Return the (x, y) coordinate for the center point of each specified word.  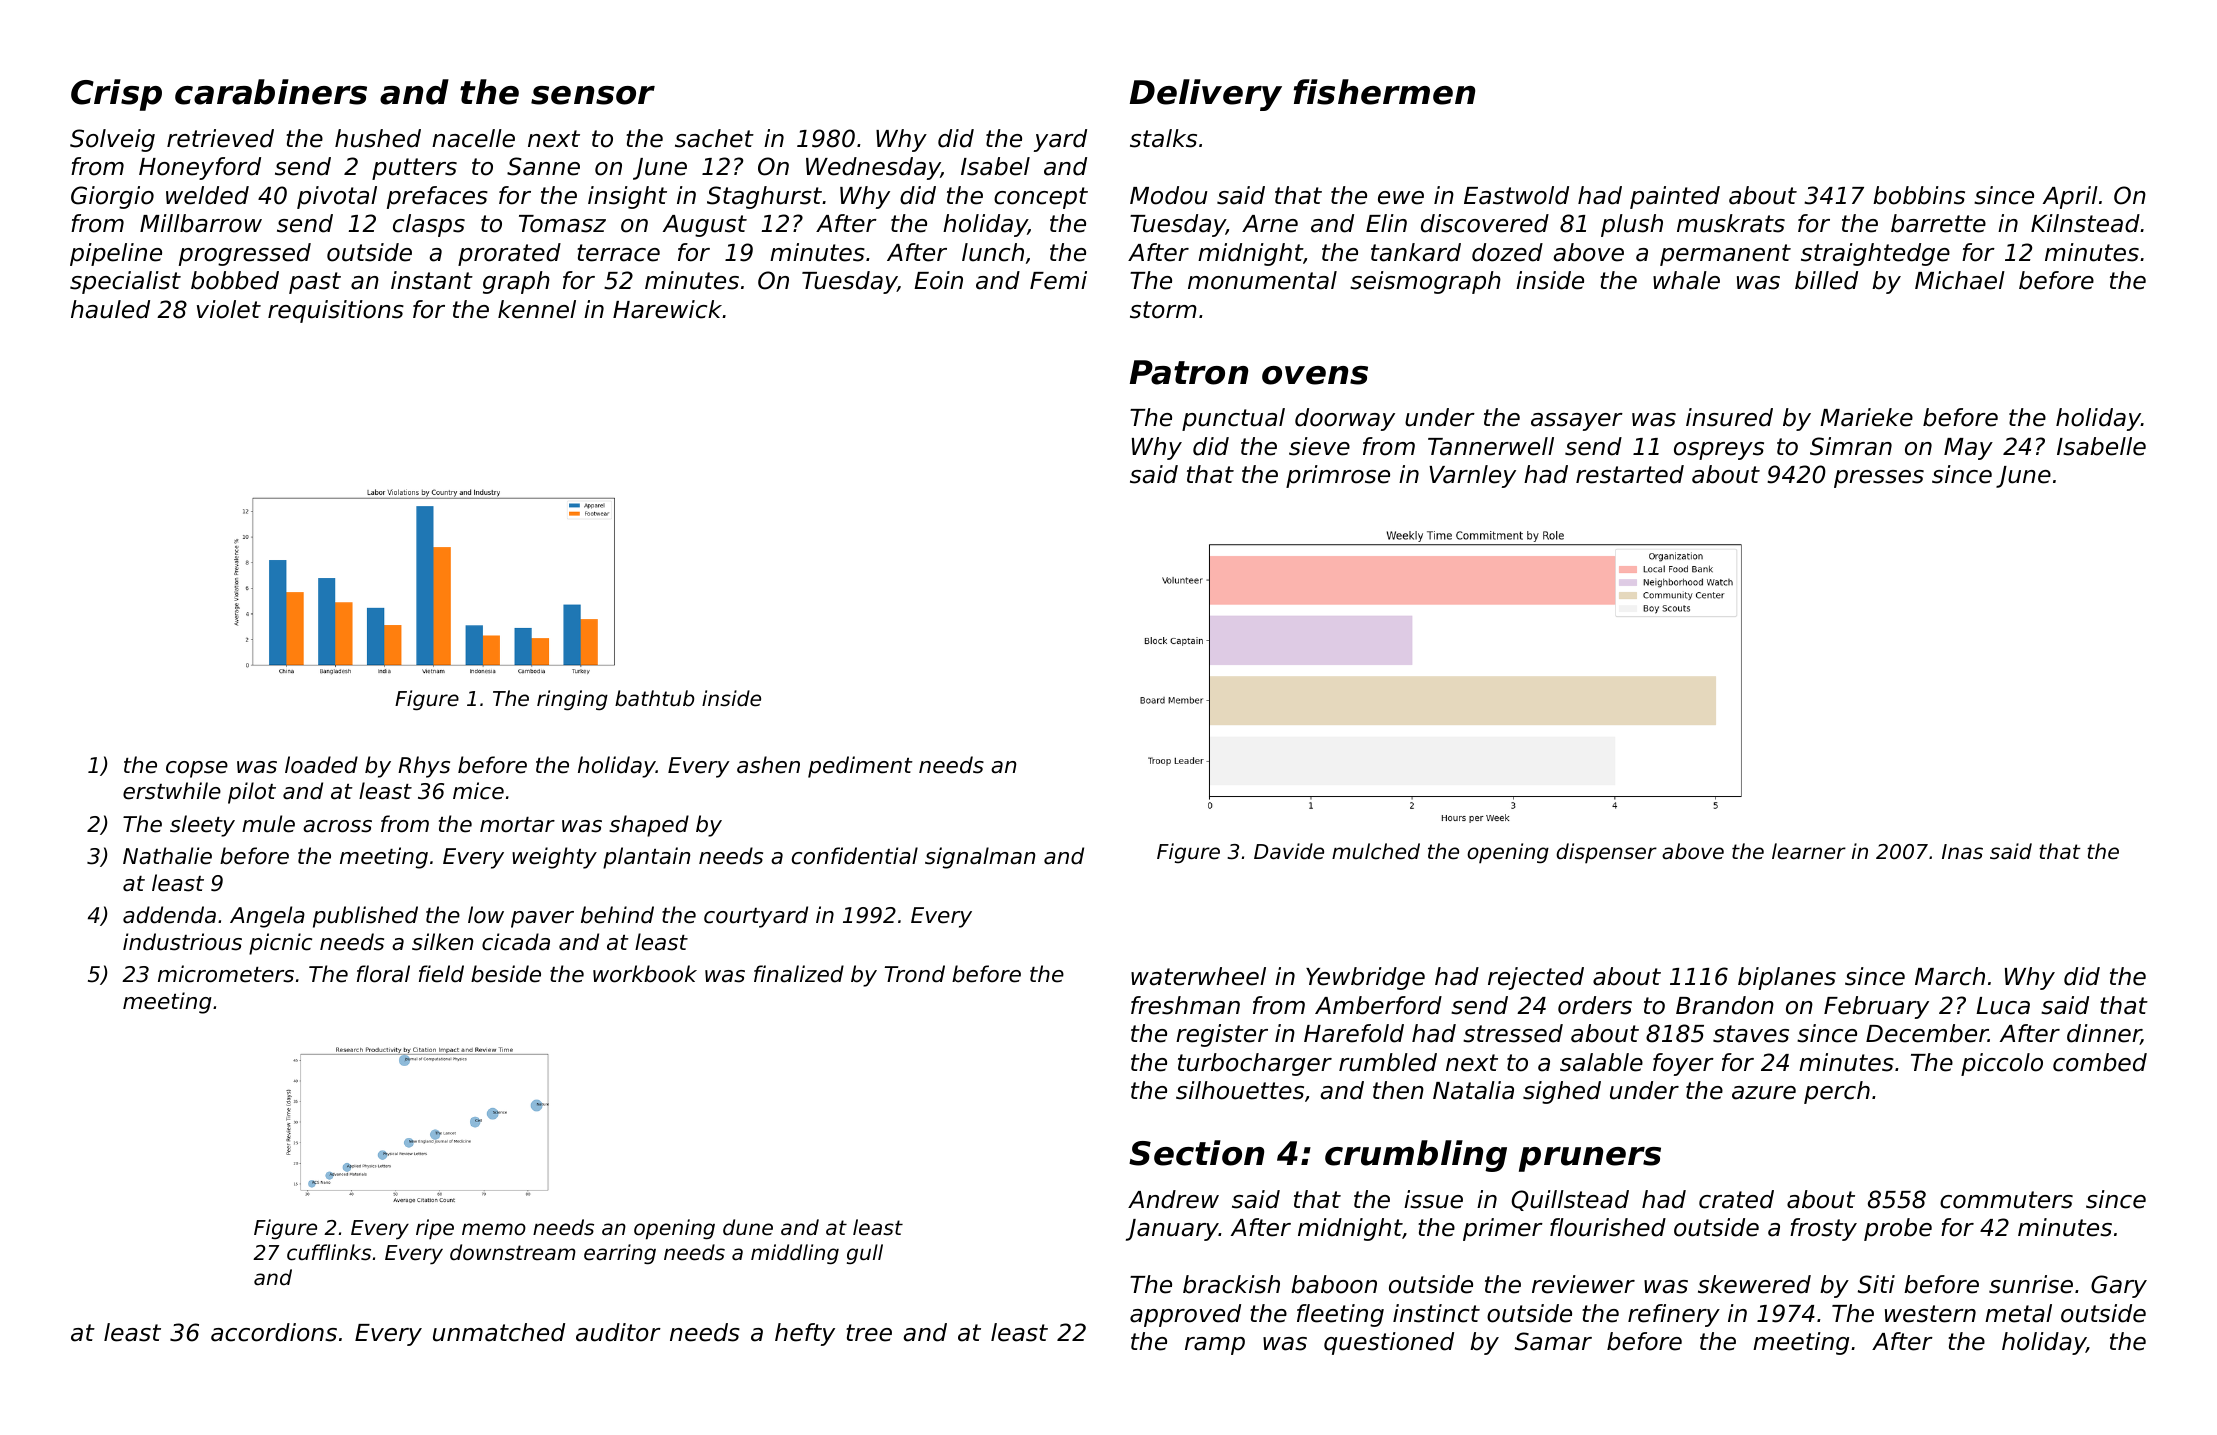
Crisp (116, 95)
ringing (572, 700)
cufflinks (329, 1252)
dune (748, 1227)
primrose (1338, 476)
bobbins (1919, 195)
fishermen (1384, 92)
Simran (1851, 446)
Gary (2119, 1286)
